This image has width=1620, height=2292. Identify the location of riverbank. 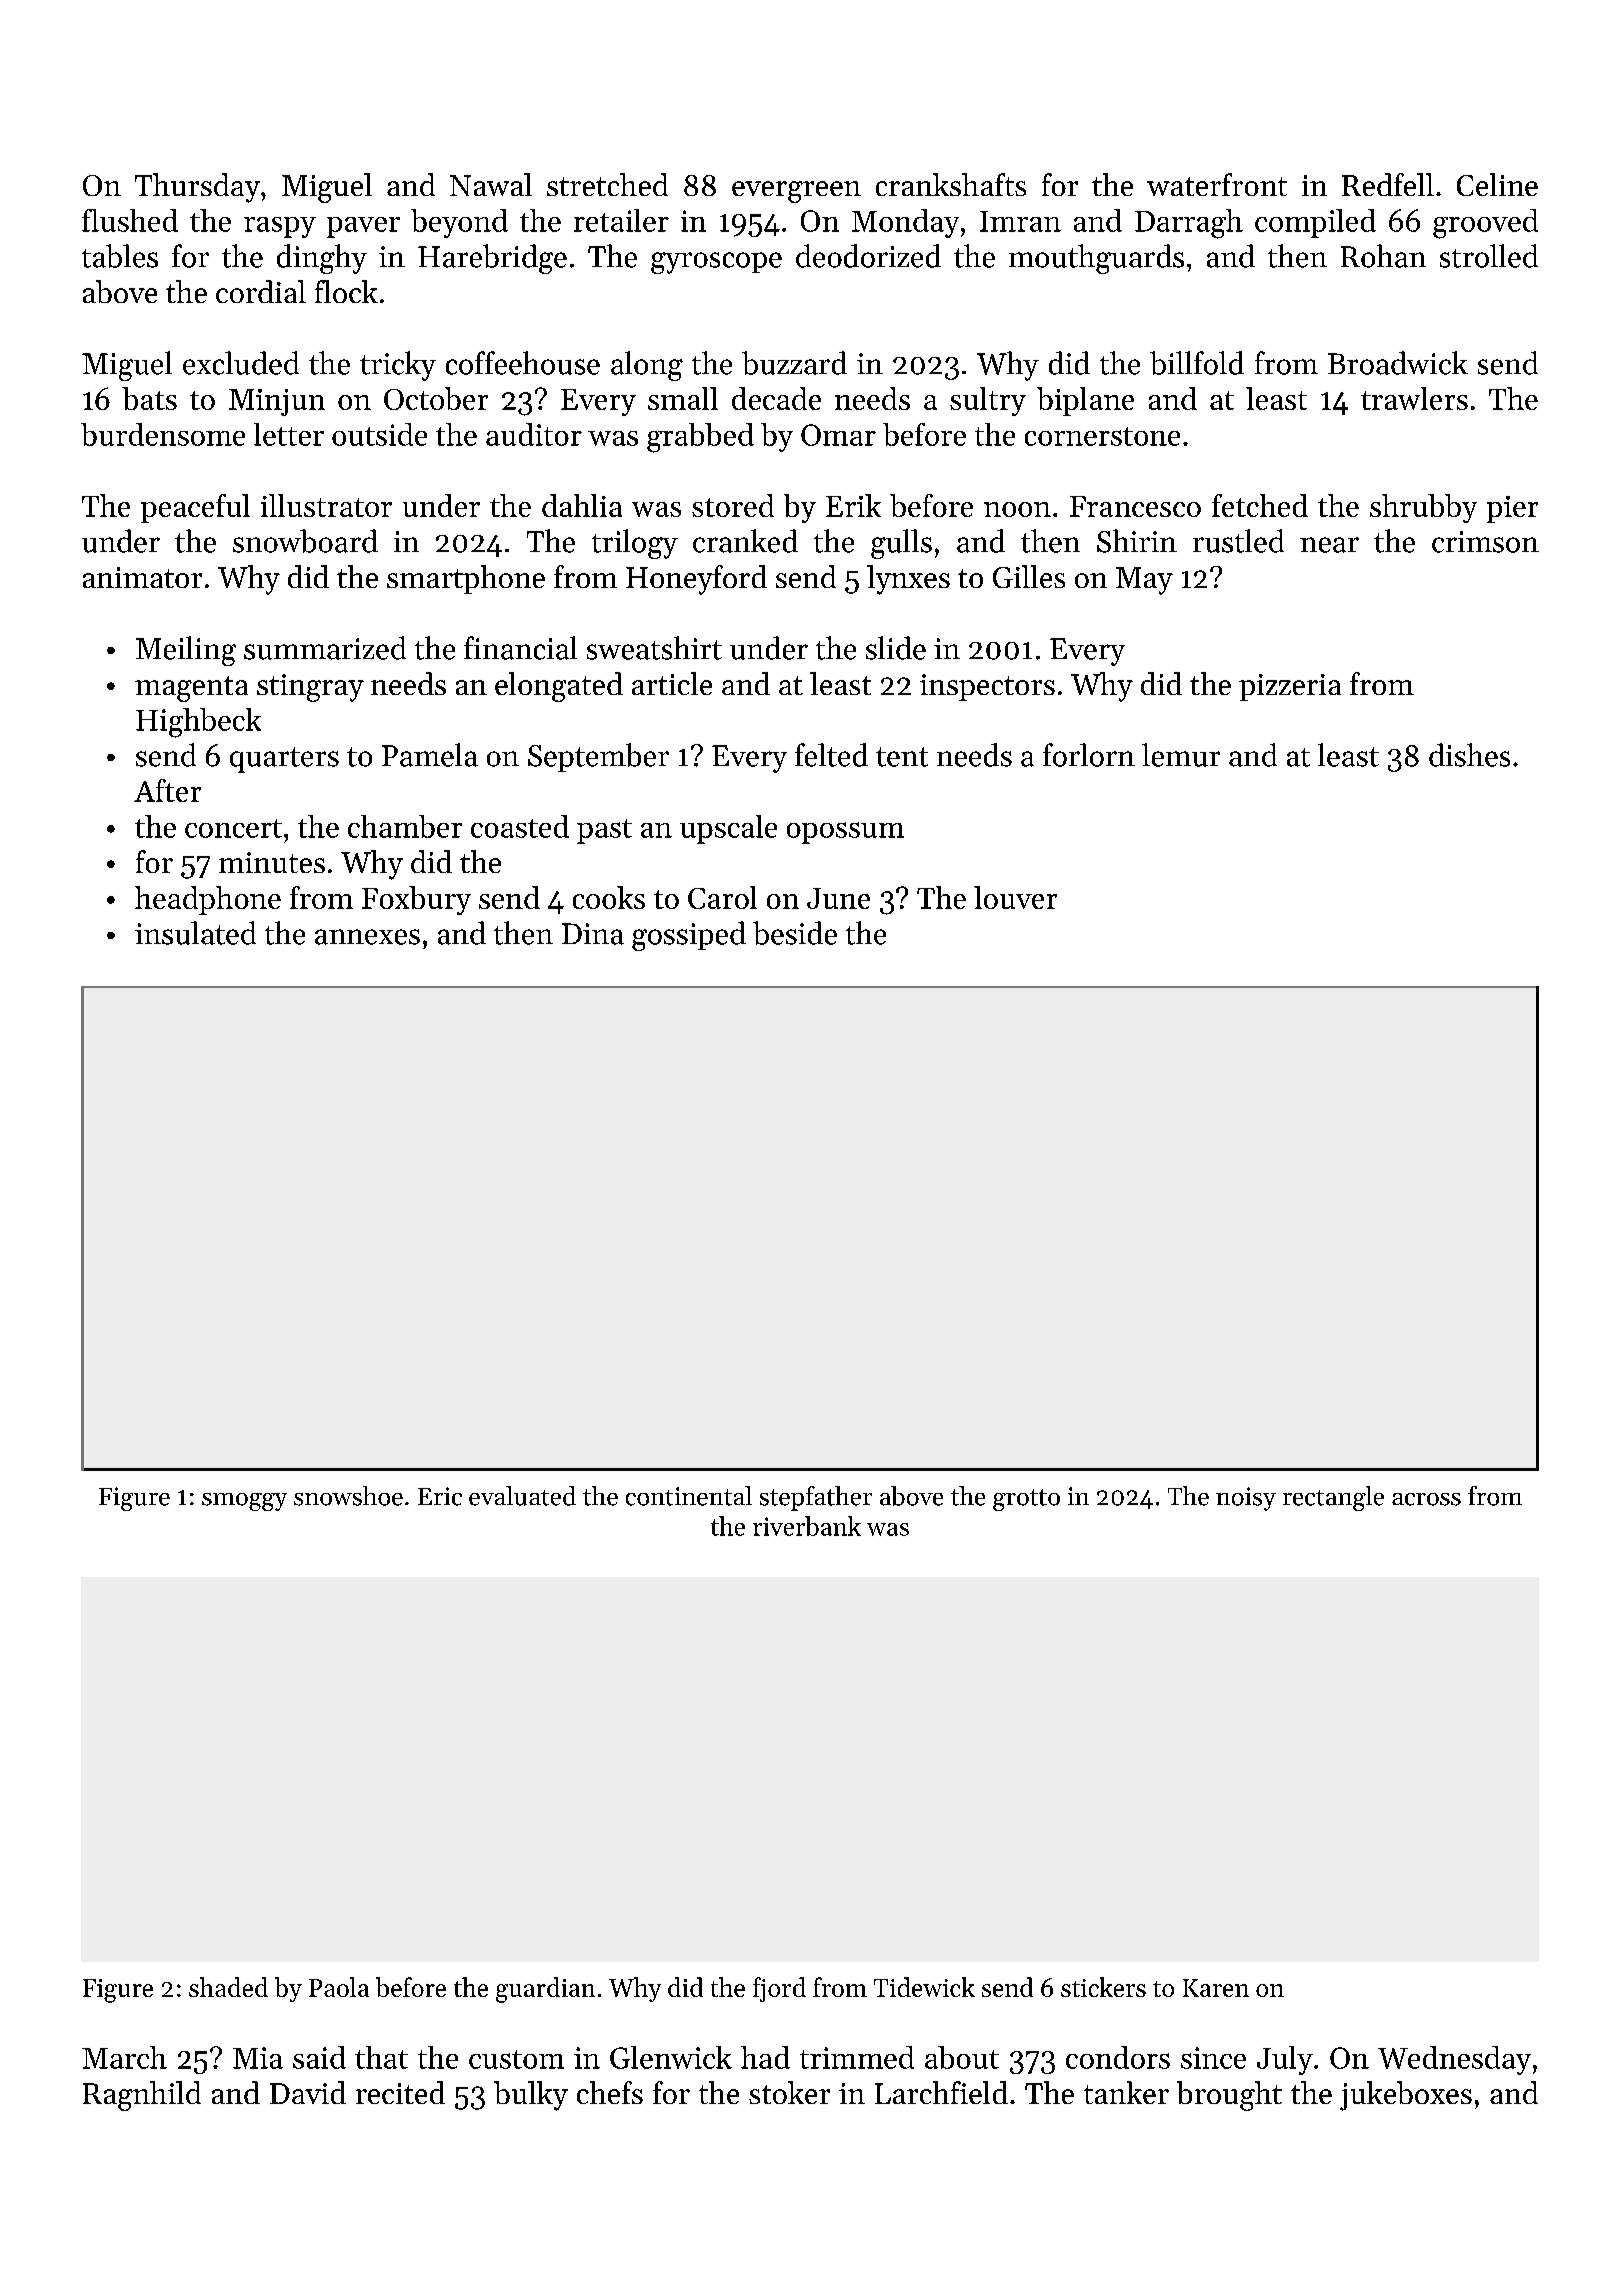
(807, 1526).
